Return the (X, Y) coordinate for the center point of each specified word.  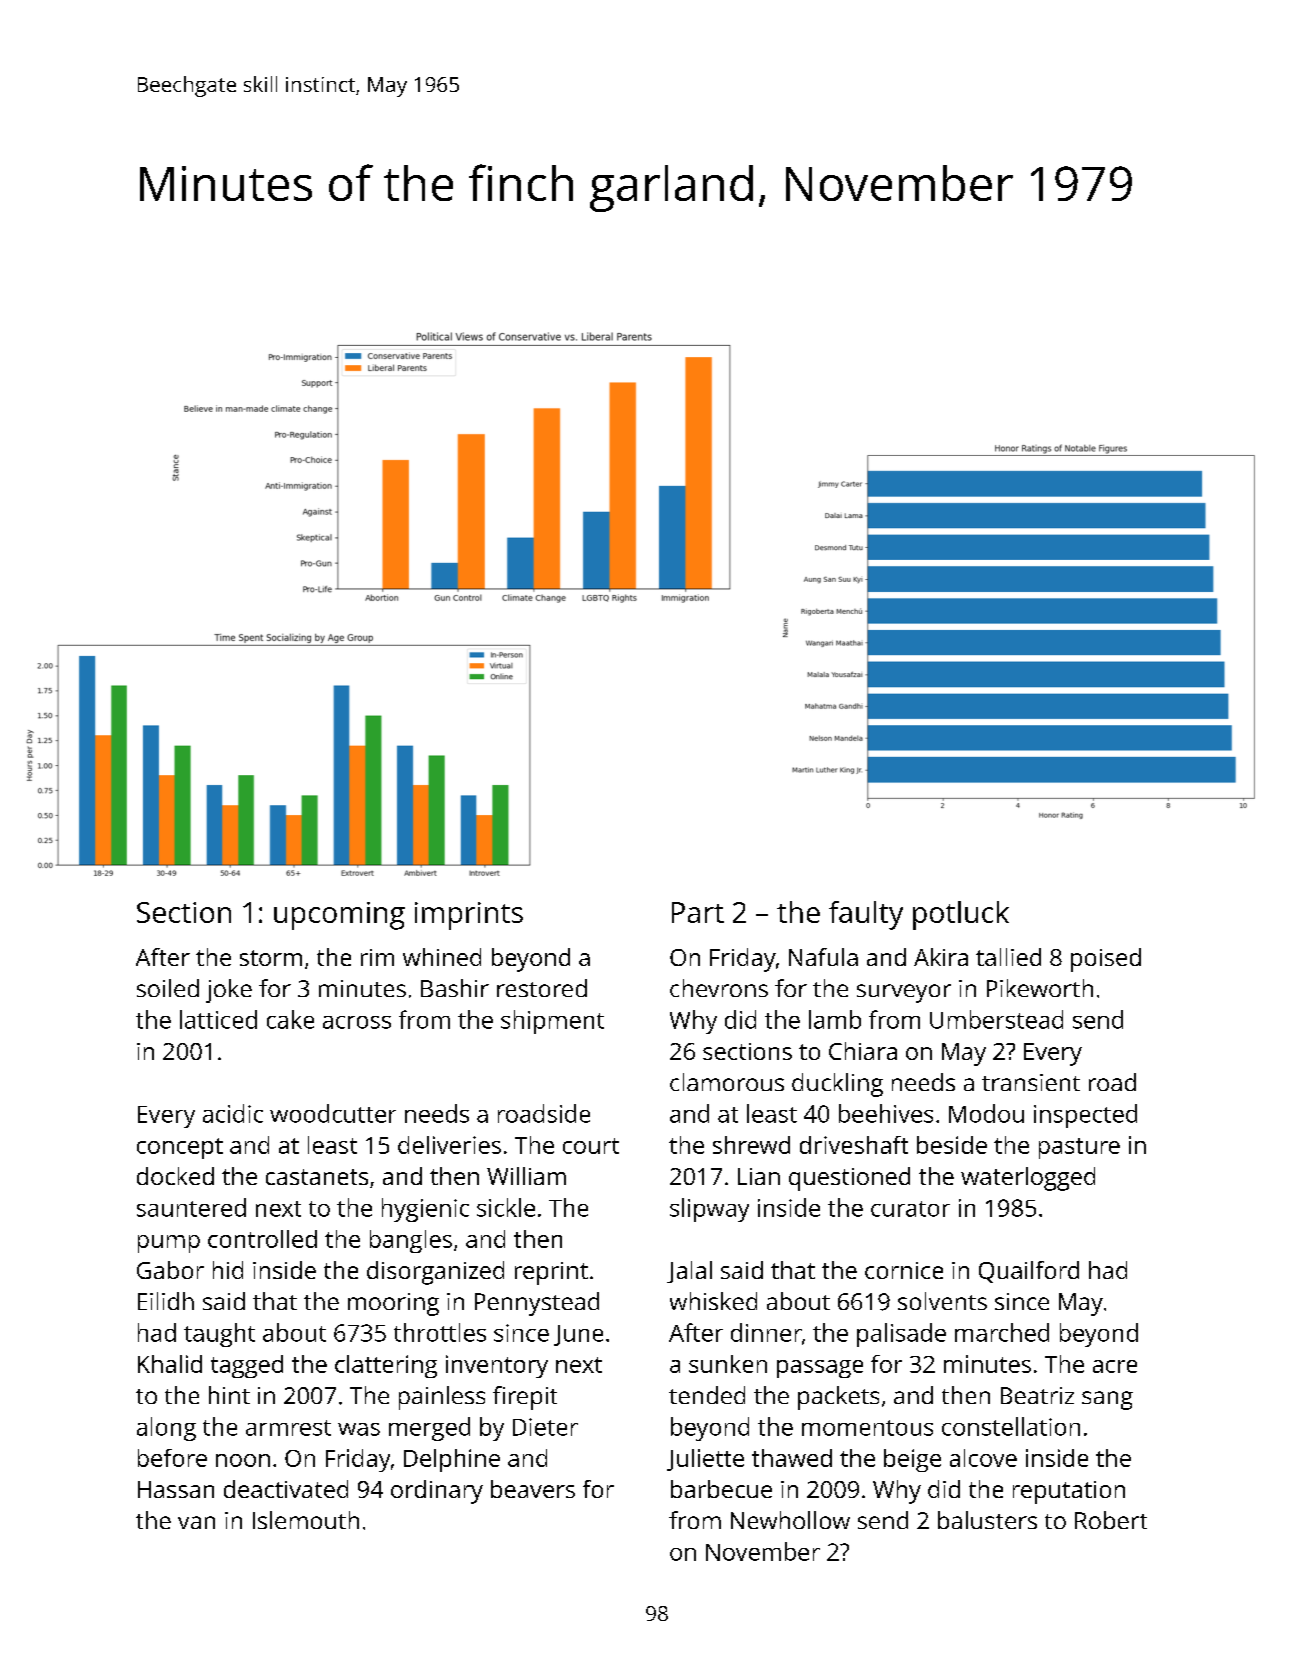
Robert (1111, 1520)
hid (228, 1270)
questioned (849, 1179)
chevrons (719, 988)
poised (1106, 960)
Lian (759, 1176)
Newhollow (790, 1520)
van (196, 1522)
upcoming (339, 916)
